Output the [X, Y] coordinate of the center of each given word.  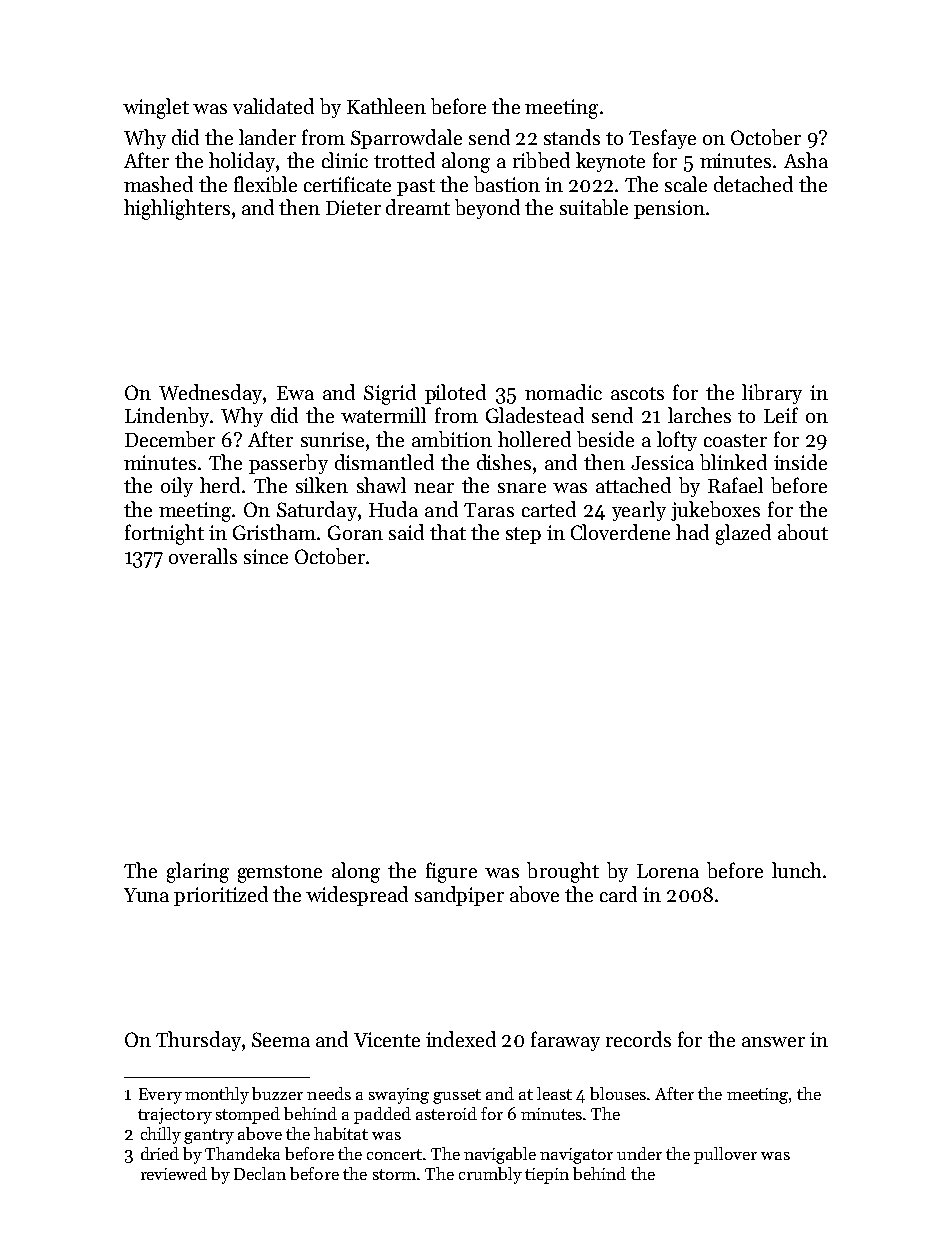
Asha [806, 160]
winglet [156, 108]
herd [220, 485]
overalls [203, 556]
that [448, 532]
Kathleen [386, 106]
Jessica [662, 462]
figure [451, 872]
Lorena [668, 871]
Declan [260, 1173]
